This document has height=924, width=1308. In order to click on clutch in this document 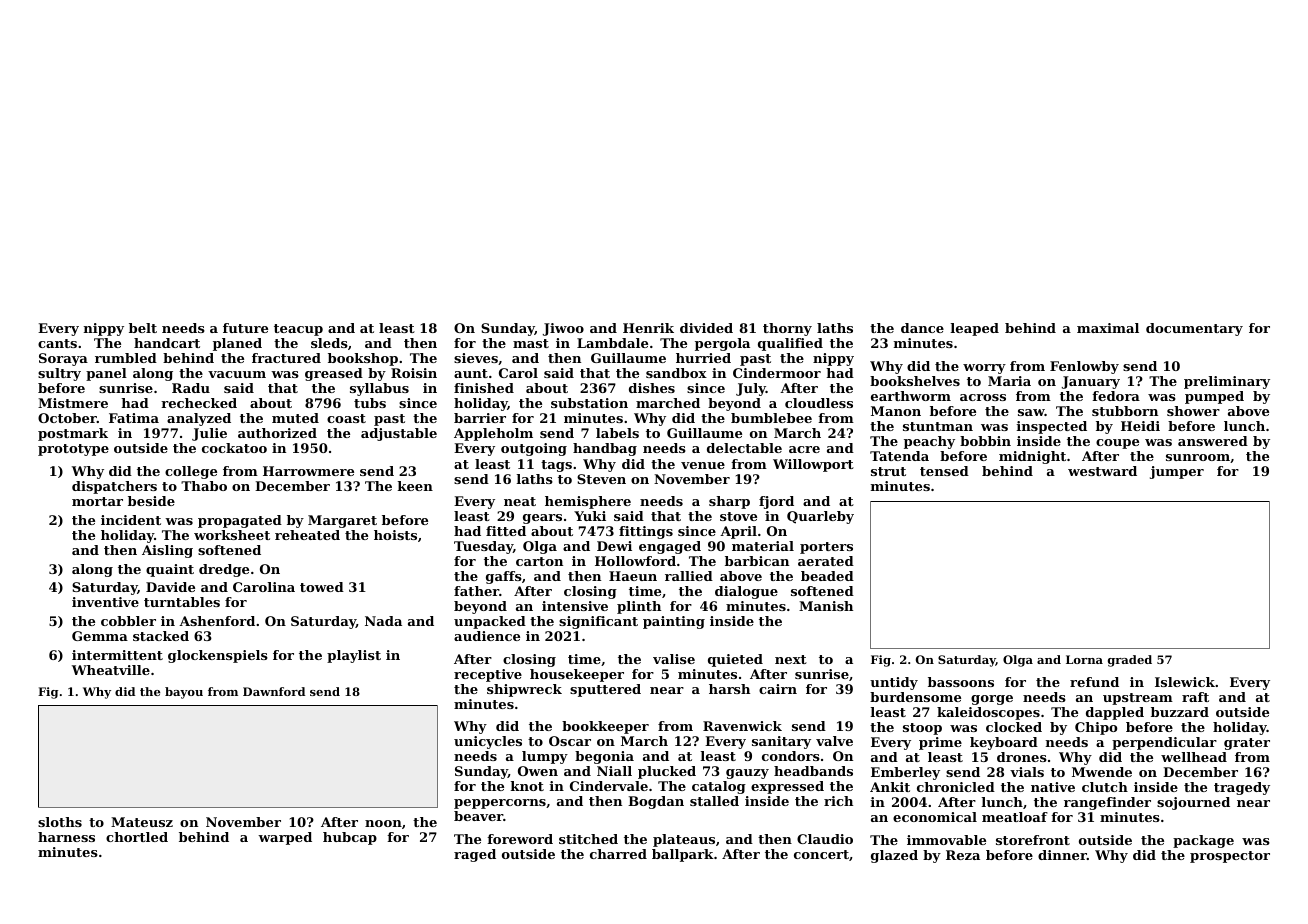, I will do `click(1105, 787)`.
